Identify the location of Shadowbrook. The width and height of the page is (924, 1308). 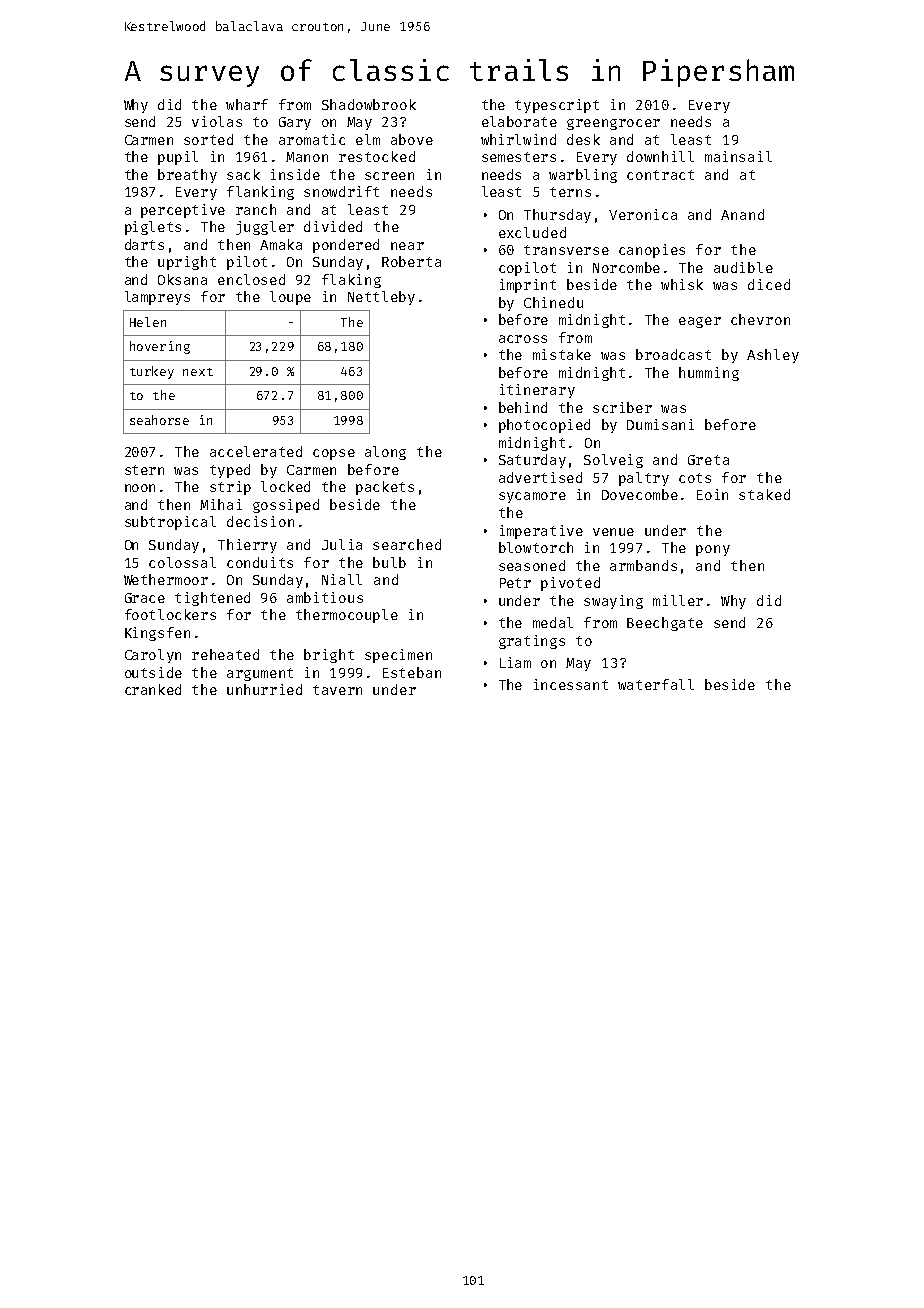
(369, 104).
